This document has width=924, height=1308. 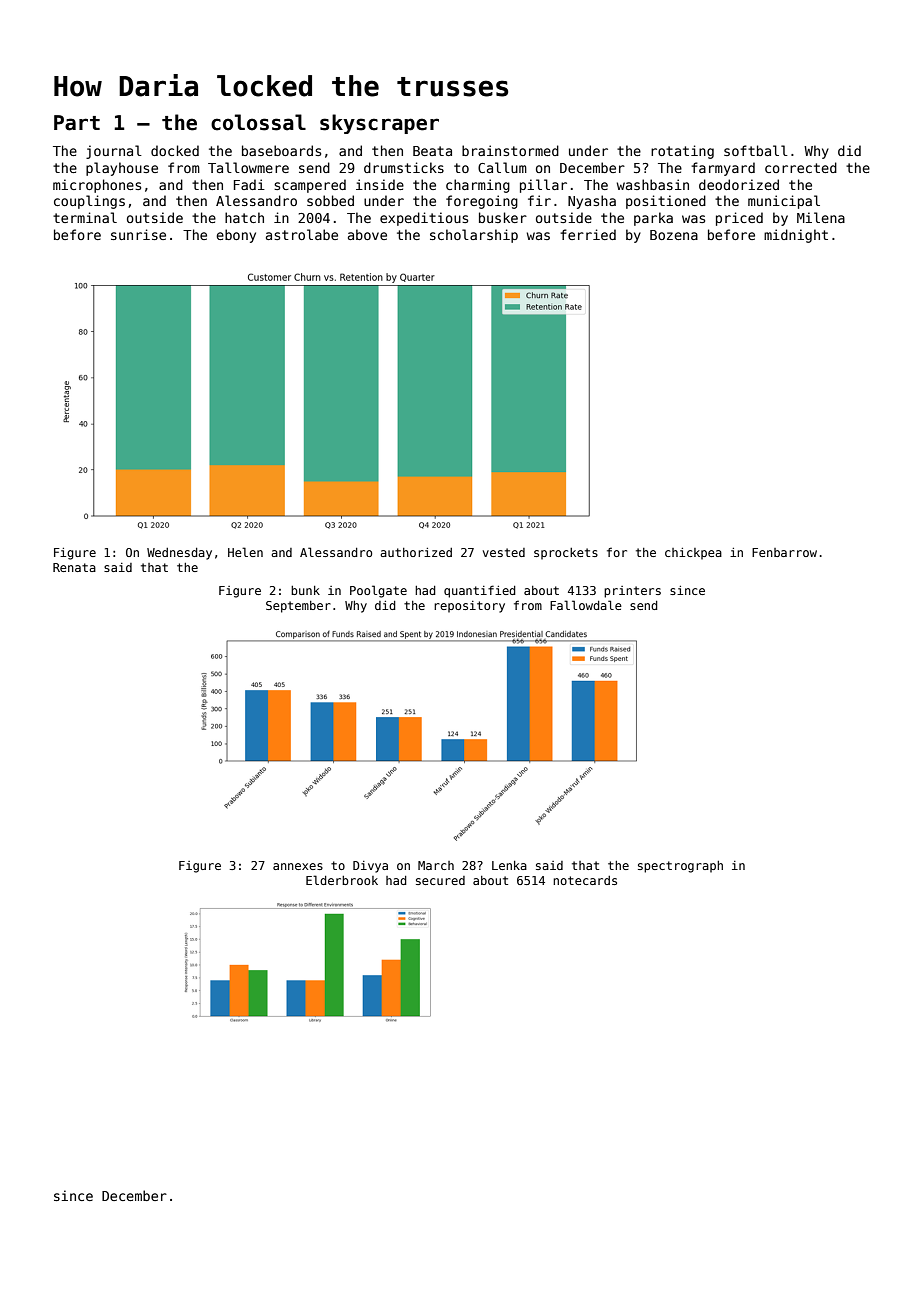 What do you see at coordinates (632, 592) in the document?
I see `printers` at bounding box center [632, 592].
